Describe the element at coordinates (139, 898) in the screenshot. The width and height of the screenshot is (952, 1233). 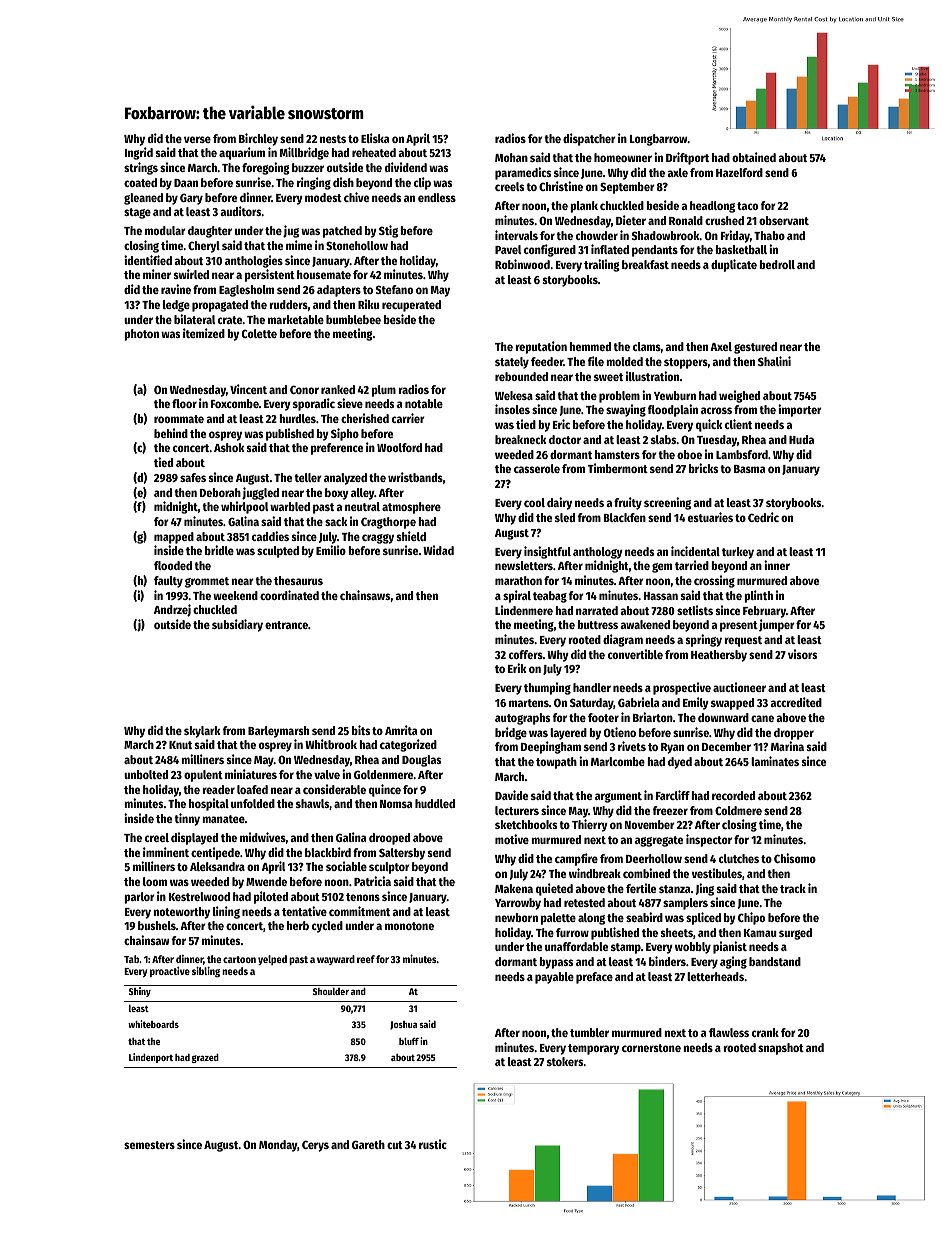
I see `parlor` at that location.
